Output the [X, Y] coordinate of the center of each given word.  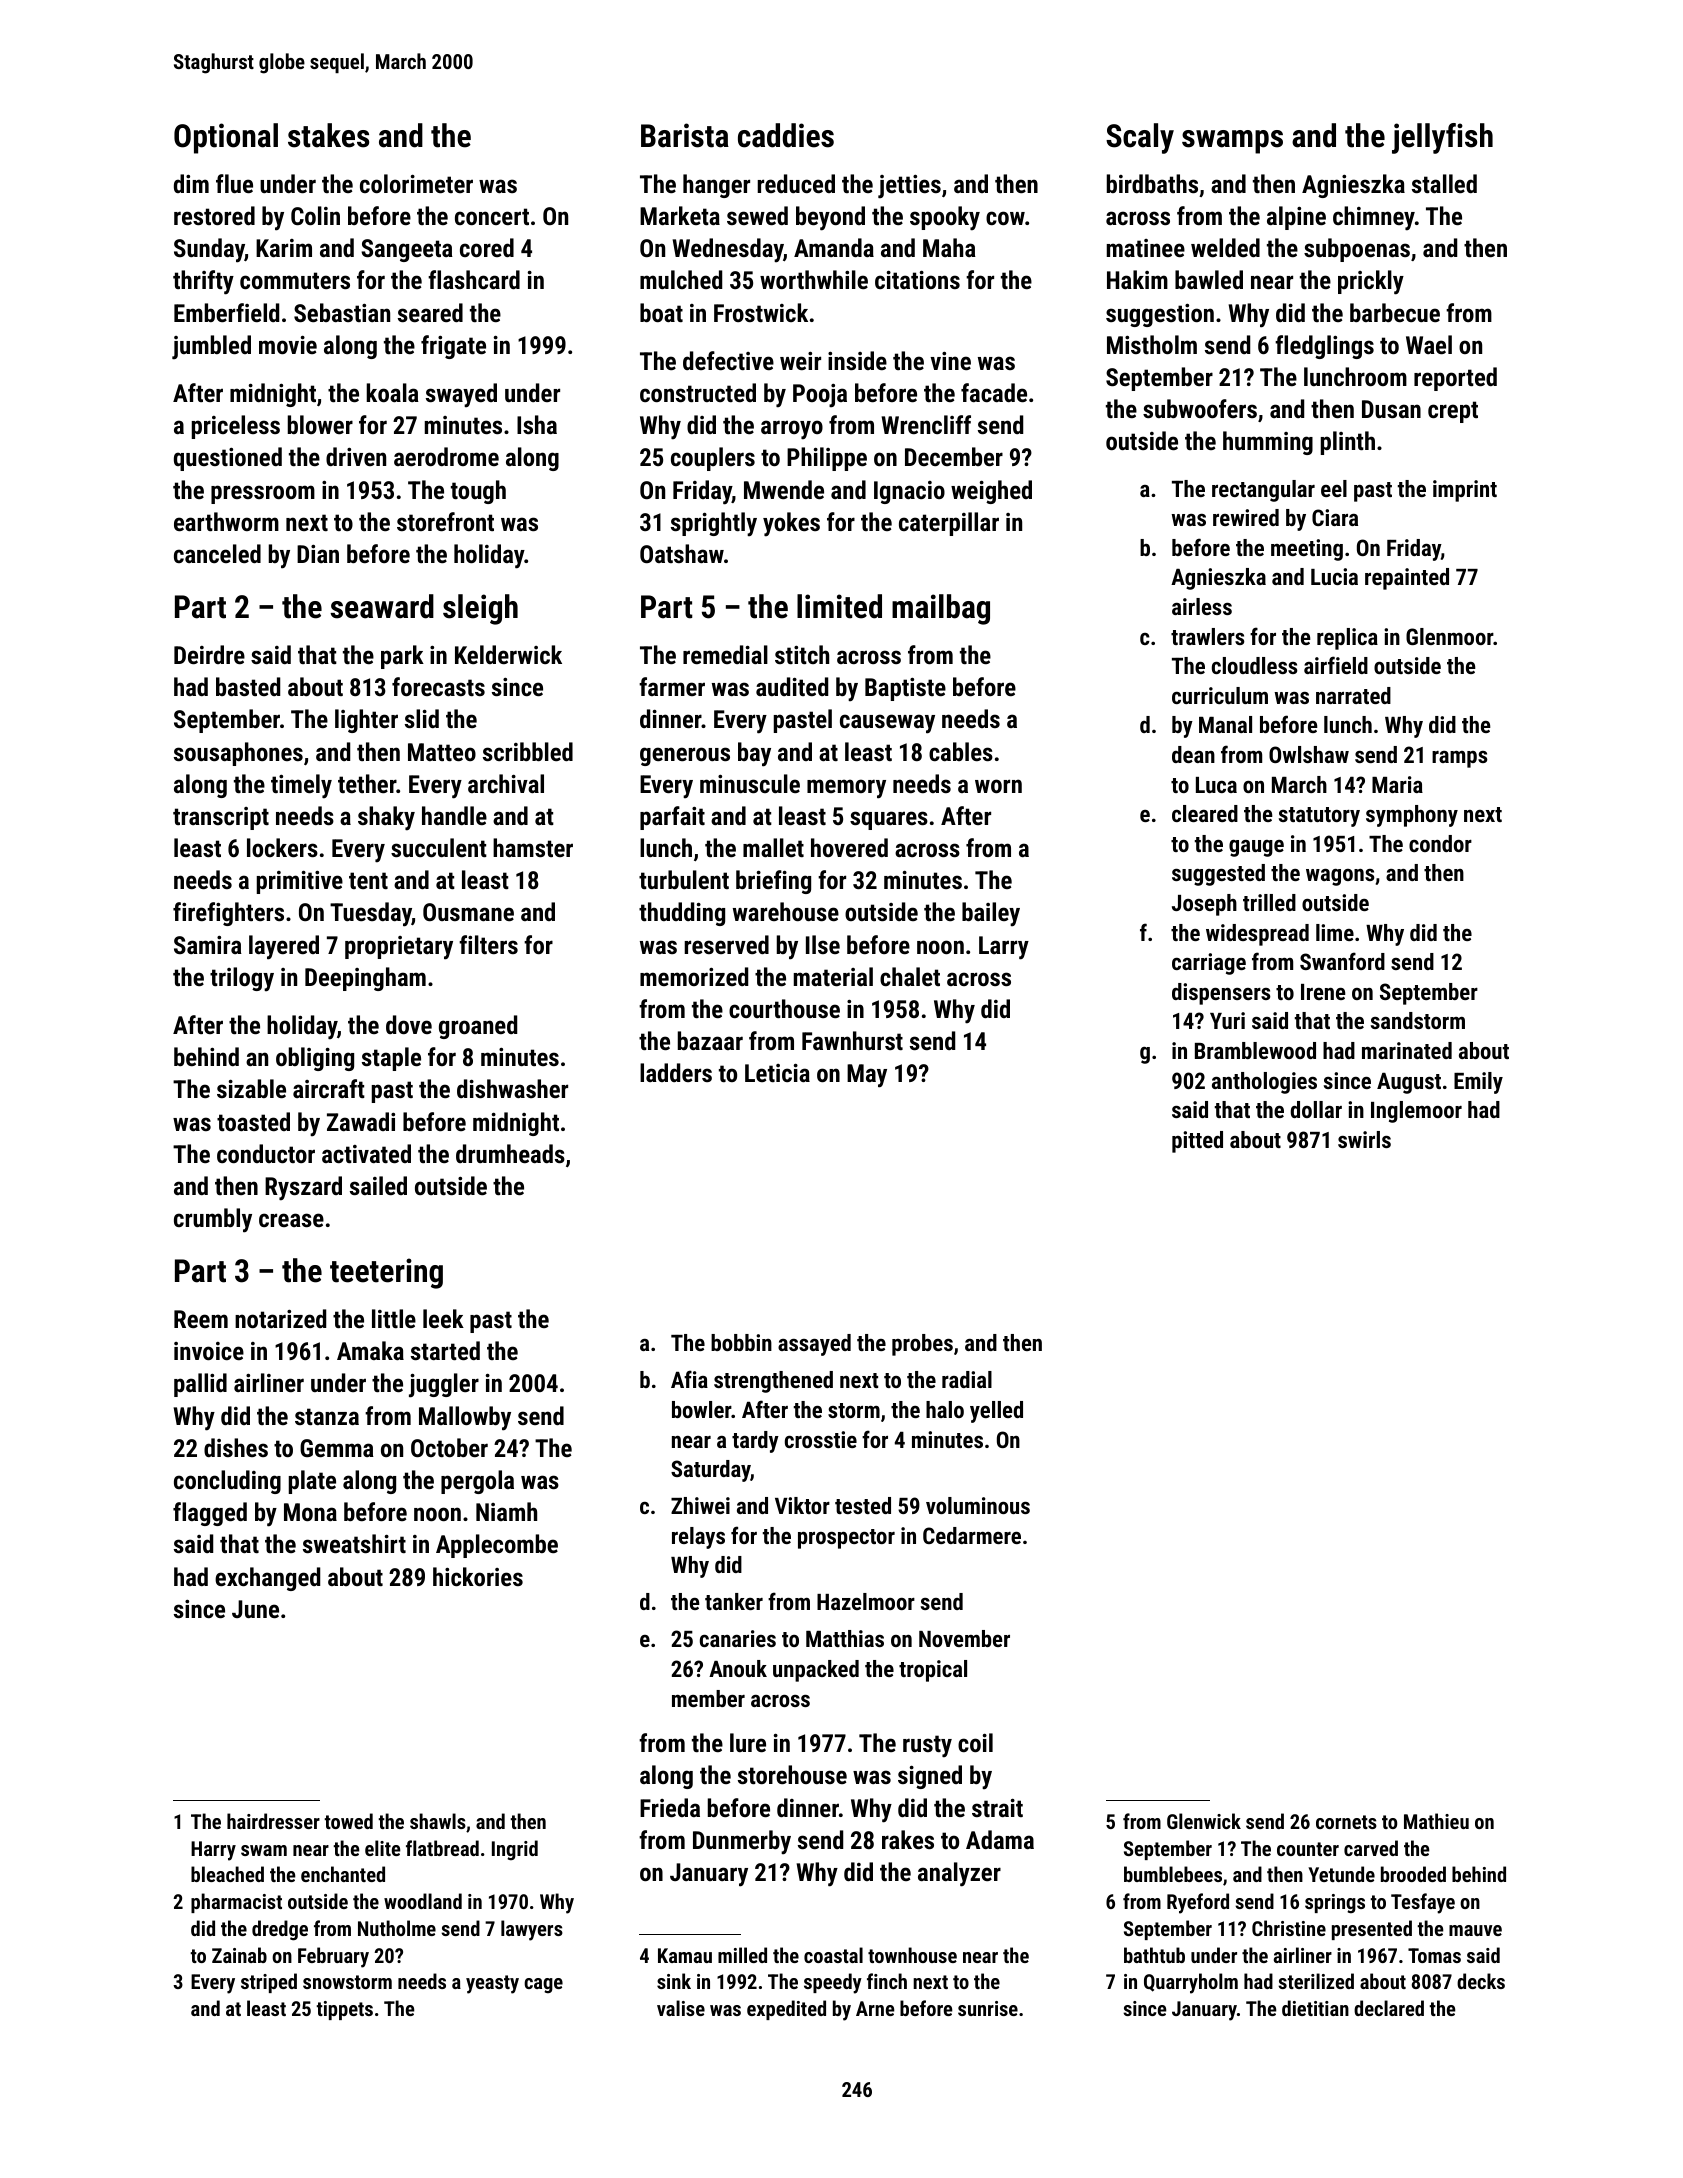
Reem [201, 1319]
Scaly [1140, 138]
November [964, 1638]
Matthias [845, 1638]
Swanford [1342, 961]
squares [889, 820]
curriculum [1220, 695]
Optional [226, 138]
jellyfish [1442, 138]
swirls [1364, 1139]
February [333, 1957]
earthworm [226, 521]
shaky [386, 818]
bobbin [741, 1342]
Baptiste [905, 689]
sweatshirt [354, 1543]
